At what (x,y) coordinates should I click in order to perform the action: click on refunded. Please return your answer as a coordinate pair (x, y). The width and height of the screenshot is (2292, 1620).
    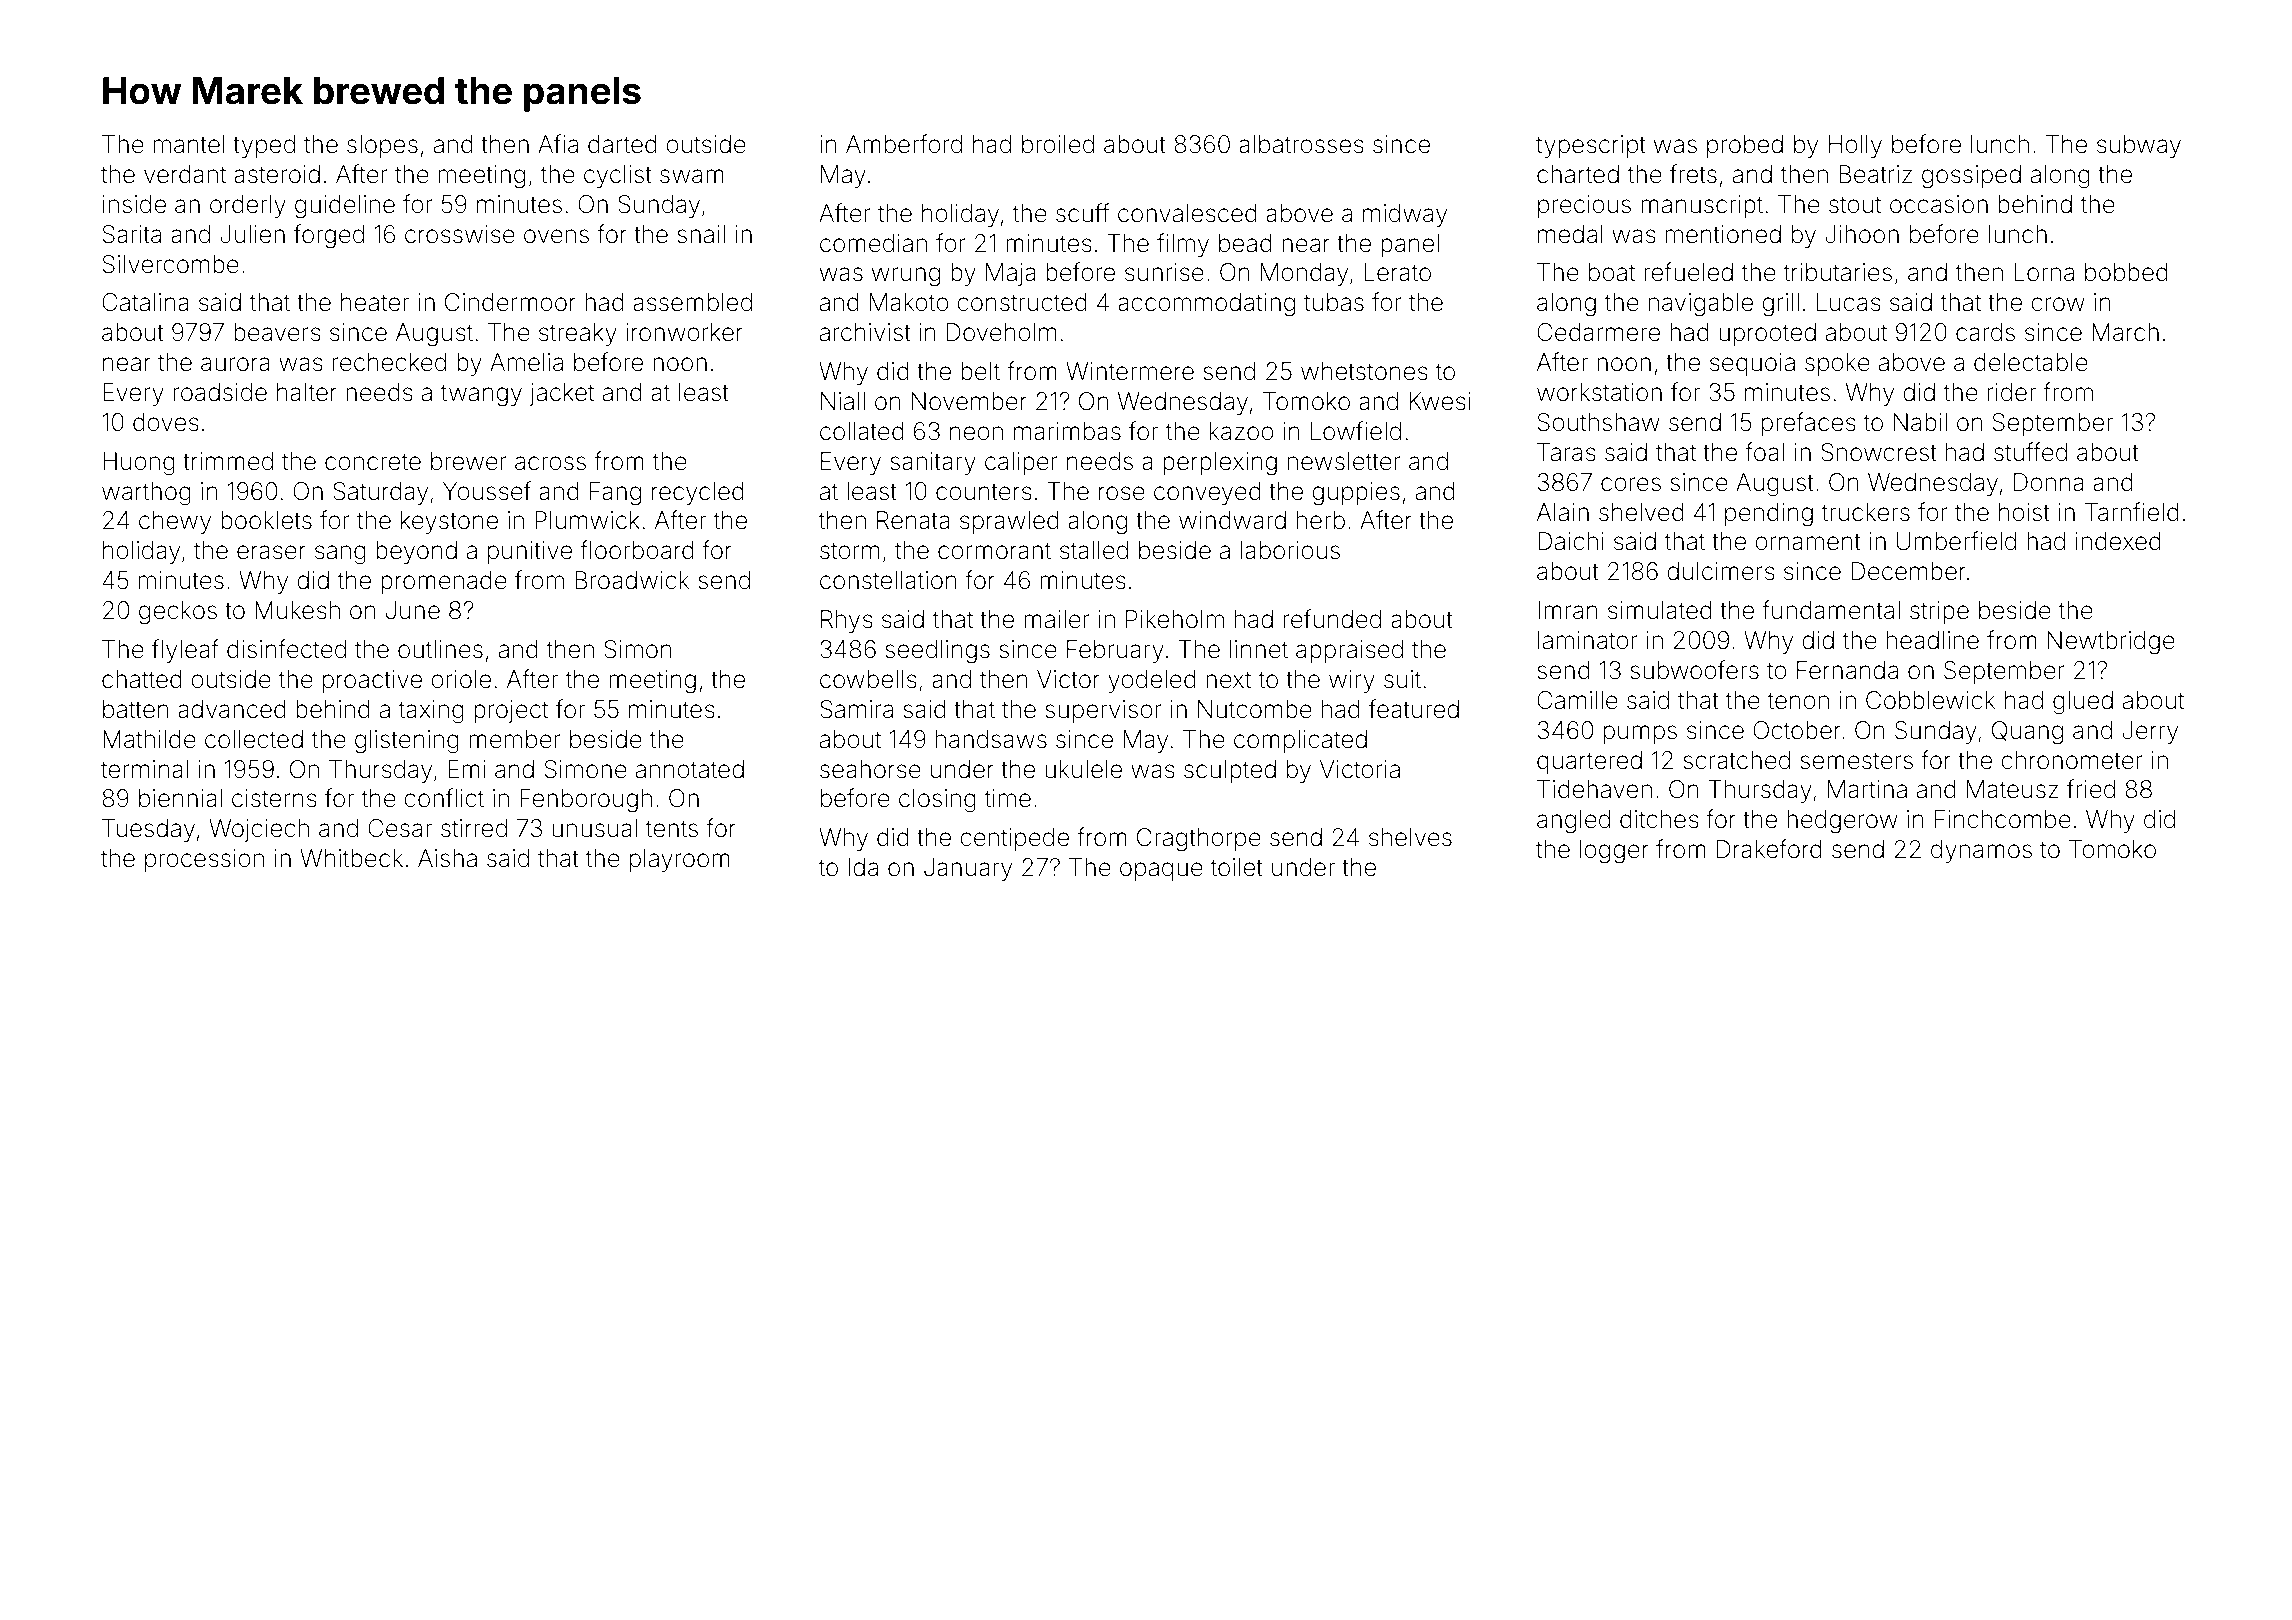
    Looking at the image, I should click on (1332, 619).
